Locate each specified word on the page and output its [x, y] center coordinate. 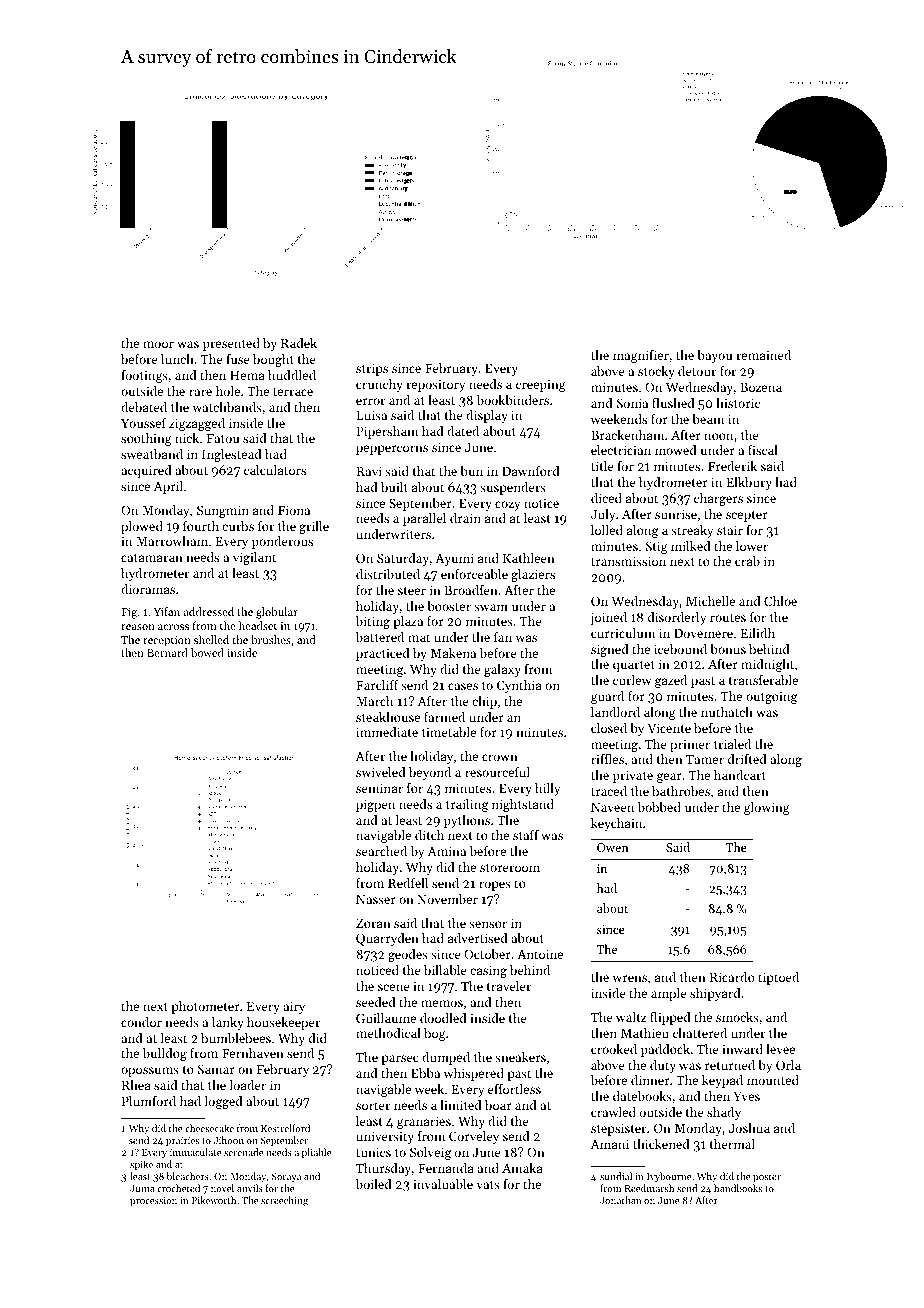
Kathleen [529, 558]
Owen [613, 847]
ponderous [282, 542]
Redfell [408, 883]
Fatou [223, 438]
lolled [607, 530]
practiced [383, 654]
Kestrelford [285, 1128]
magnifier [641, 356]
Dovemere [703, 633]
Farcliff [377, 685]
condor [141, 1022]
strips [372, 370]
